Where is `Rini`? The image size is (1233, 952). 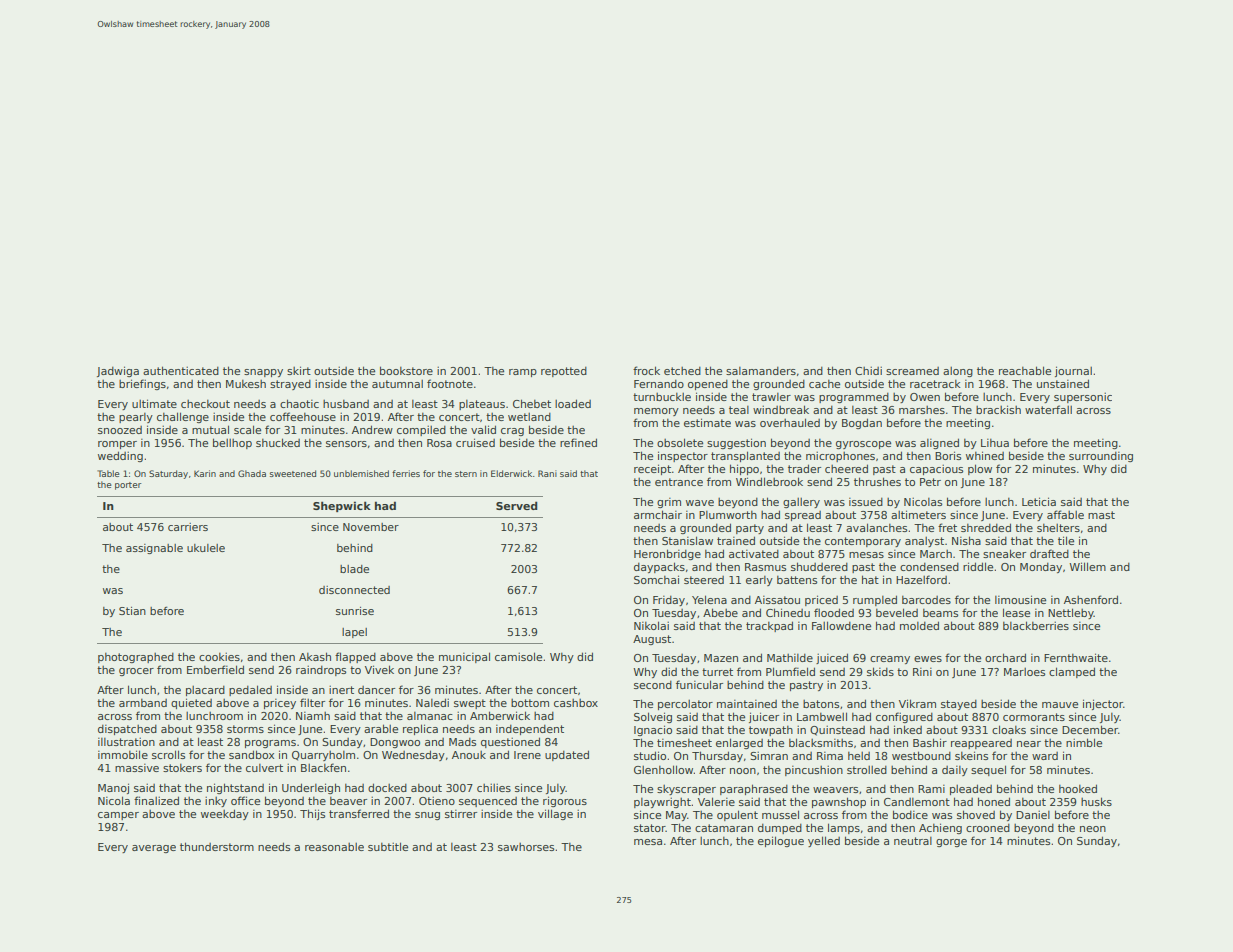
Rini is located at coordinates (922, 672).
